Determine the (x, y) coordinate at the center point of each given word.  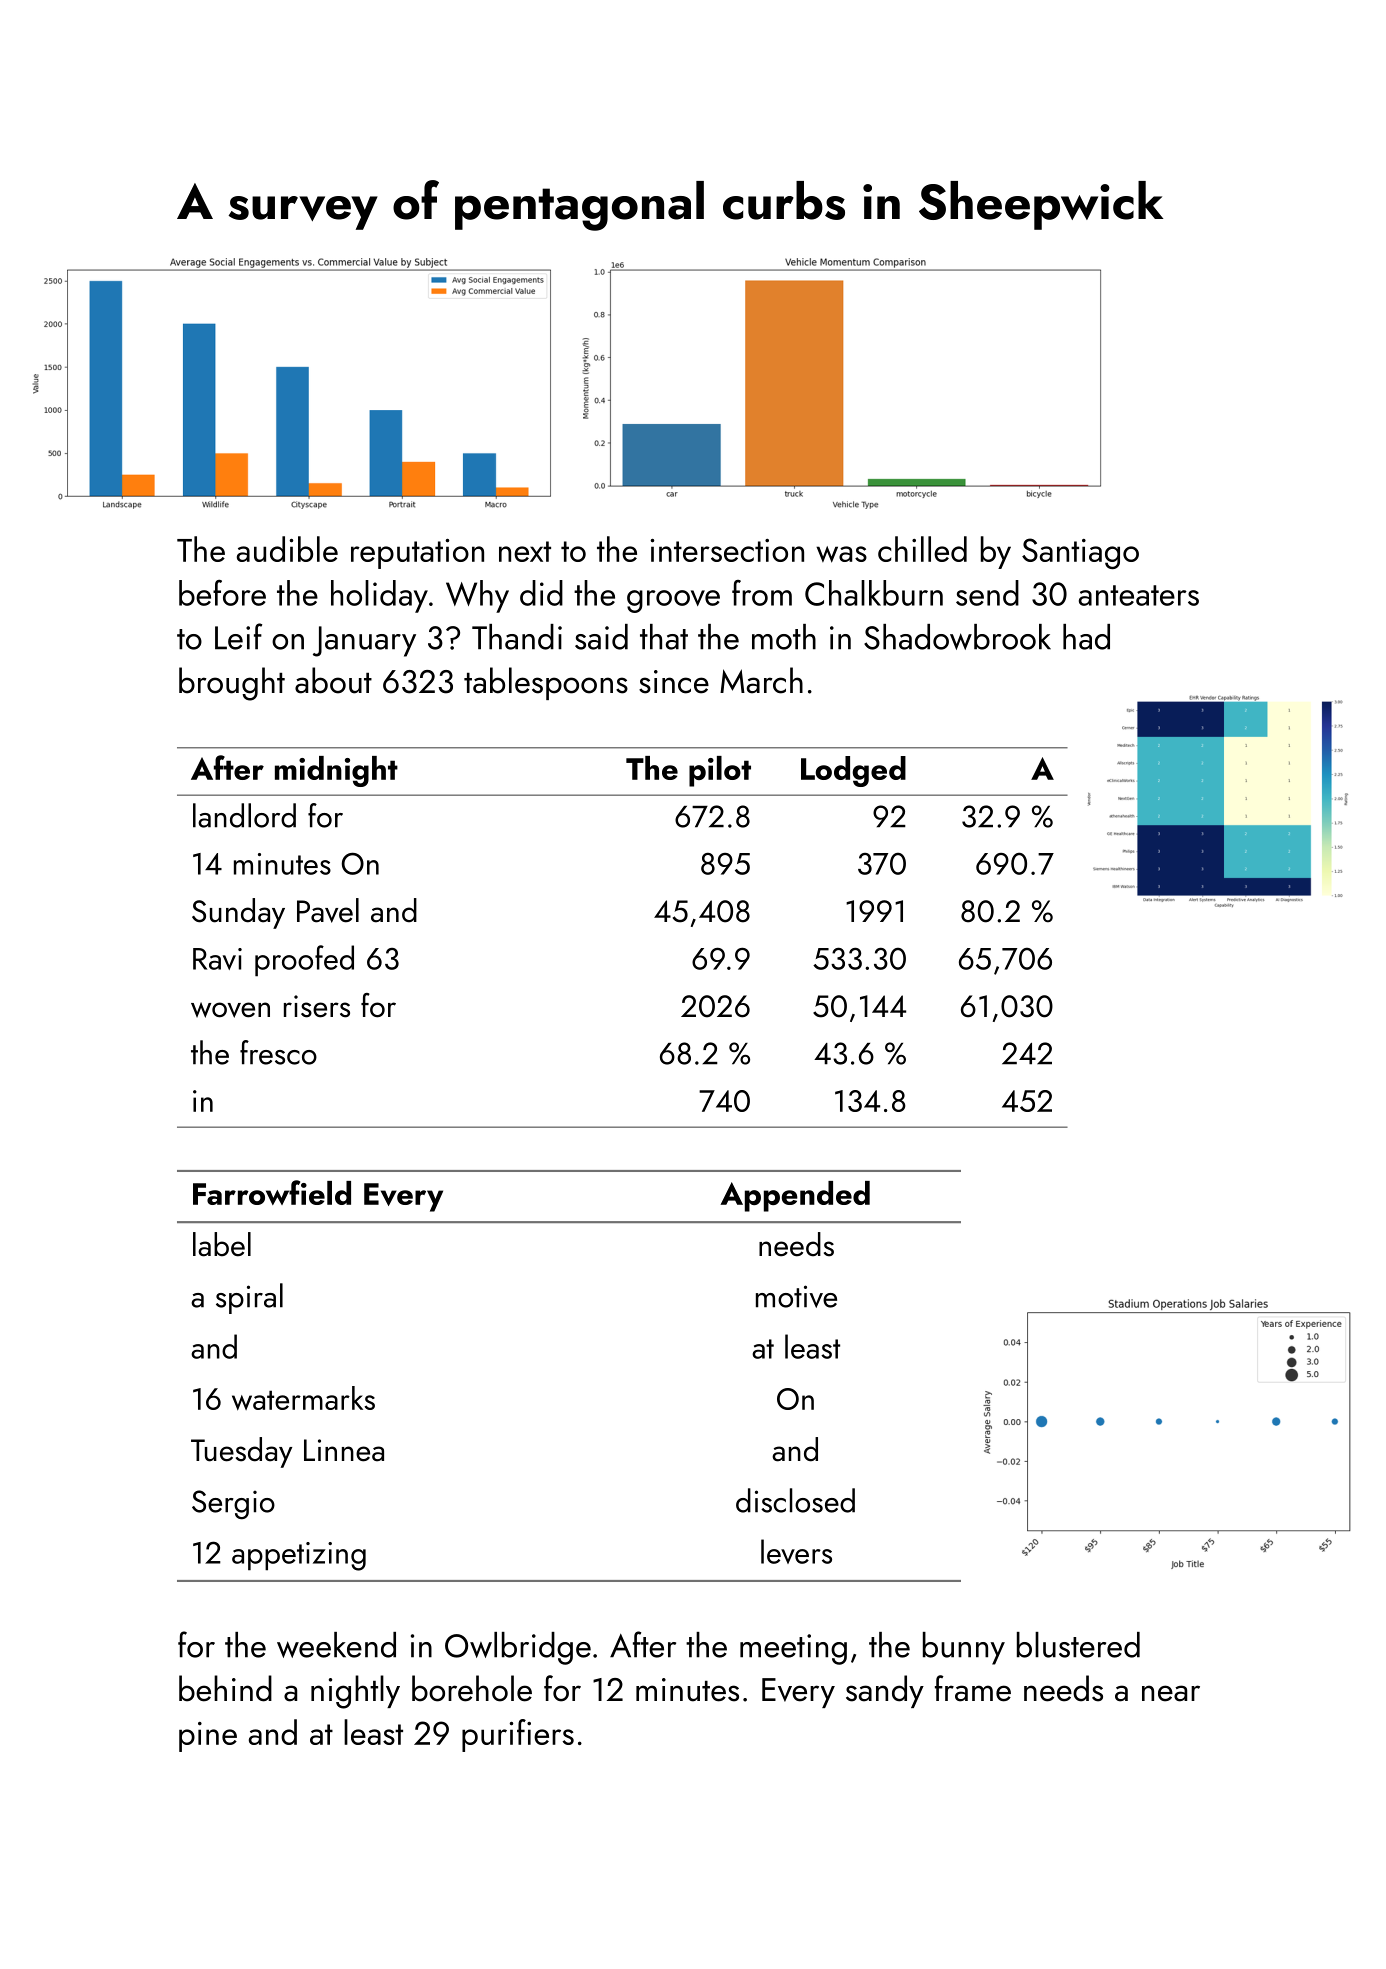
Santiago (1080, 553)
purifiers (518, 1735)
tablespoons (546, 683)
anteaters (1139, 595)
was (841, 554)
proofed (304, 961)
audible (287, 549)
